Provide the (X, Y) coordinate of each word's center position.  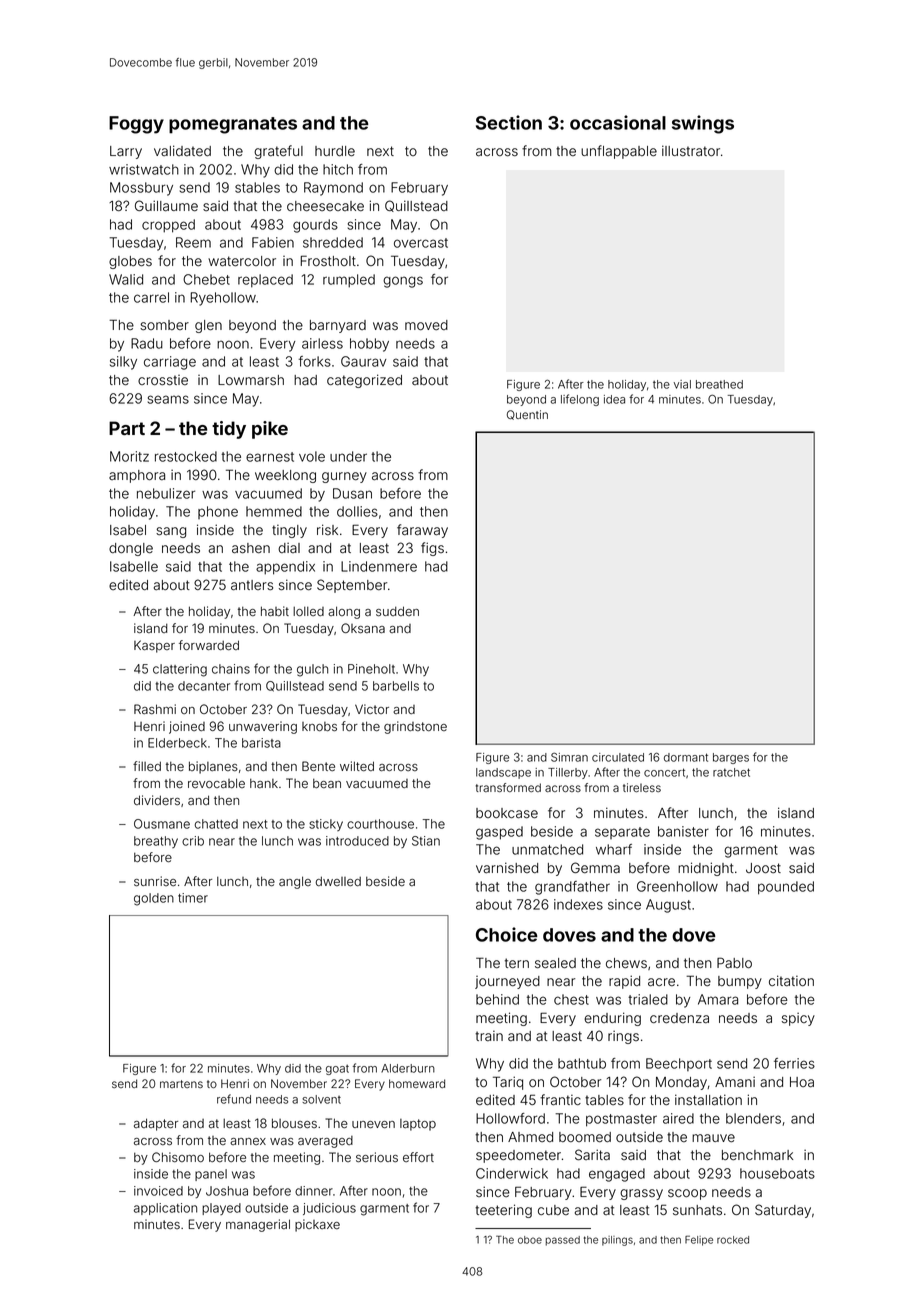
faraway (422, 531)
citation (791, 981)
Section (509, 122)
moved (426, 325)
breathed (719, 384)
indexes (578, 904)
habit (275, 611)
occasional (618, 122)
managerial (258, 1225)
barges (731, 758)
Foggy (136, 125)
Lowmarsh (251, 380)
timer (193, 898)
